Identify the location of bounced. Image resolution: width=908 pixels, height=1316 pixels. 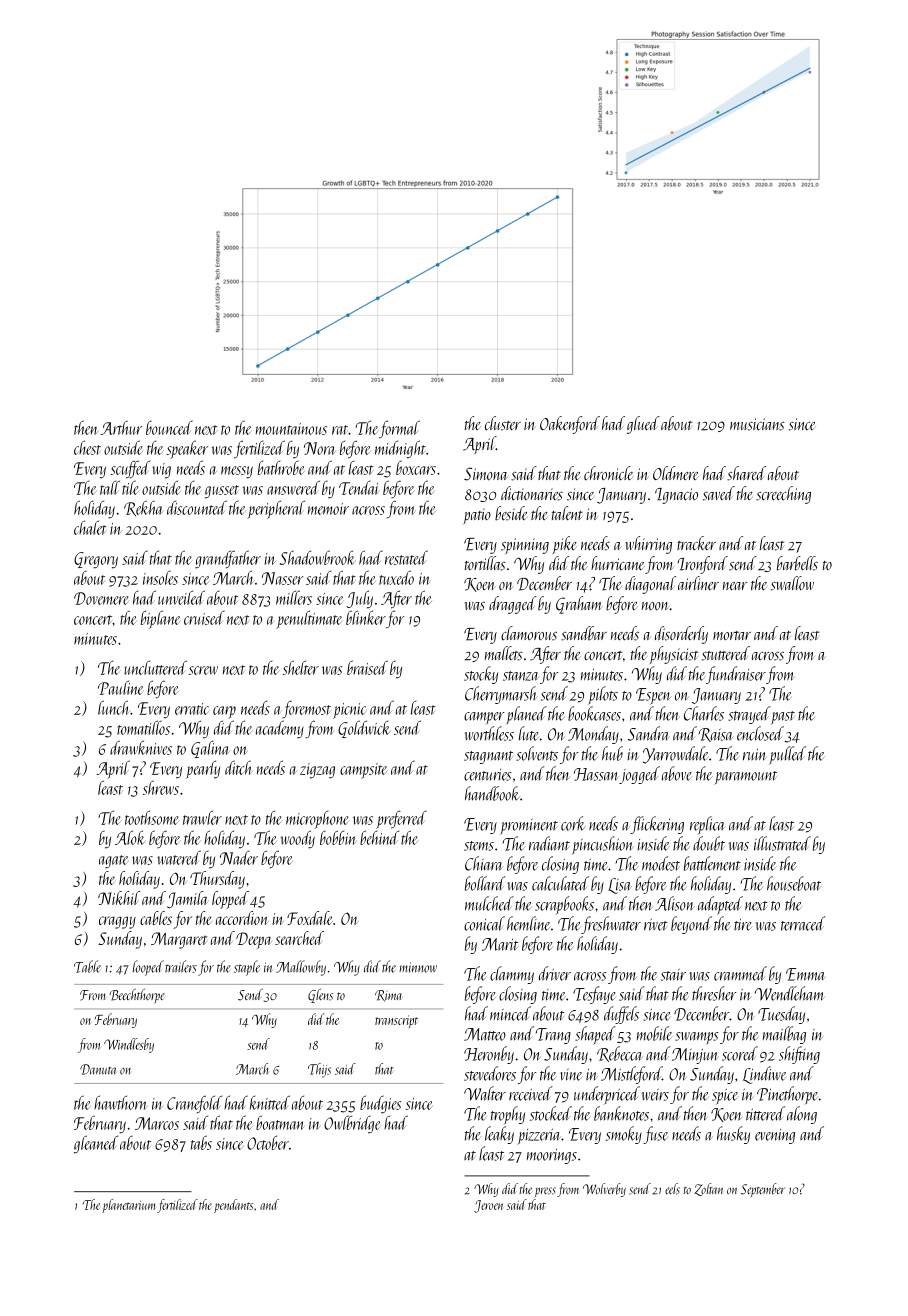
(169, 428).
